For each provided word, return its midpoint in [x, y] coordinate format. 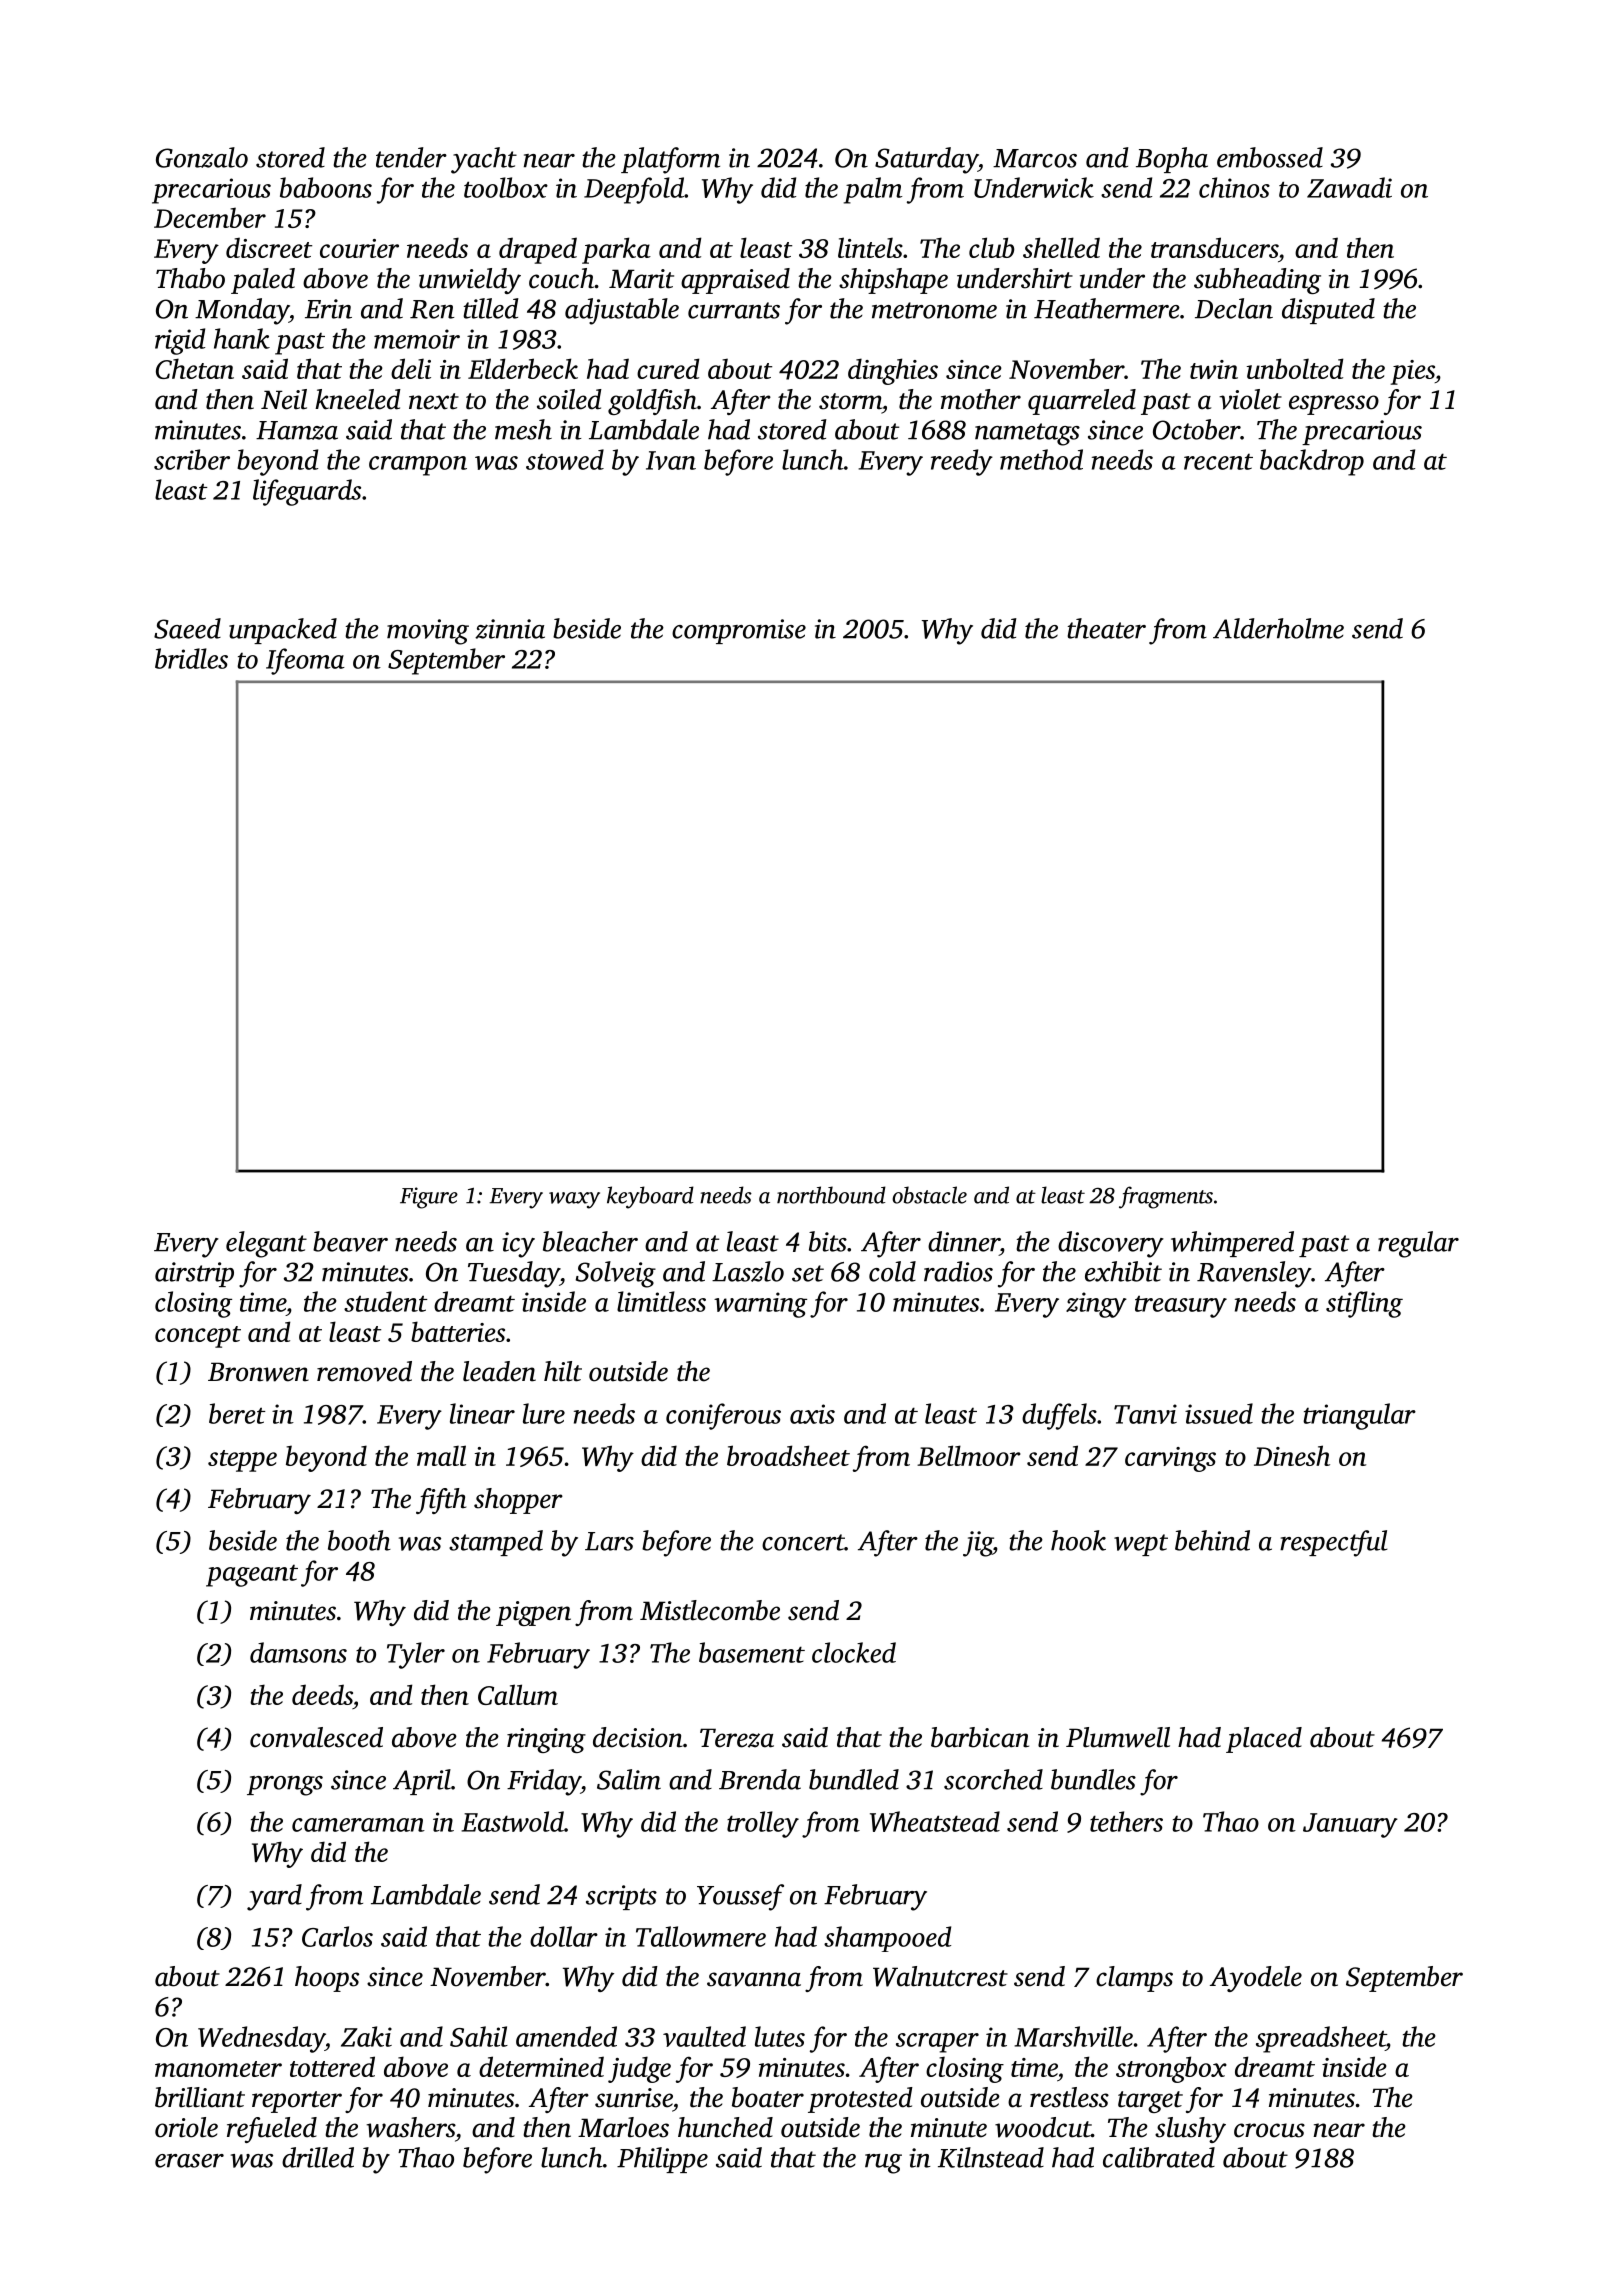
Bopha [1172, 160]
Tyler [416, 1655]
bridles [191, 658]
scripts [621, 1897]
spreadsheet [1321, 2039]
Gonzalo [202, 157]
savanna [754, 1979]
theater [1106, 628]
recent [1218, 462]
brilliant [200, 2097]
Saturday [926, 160]
